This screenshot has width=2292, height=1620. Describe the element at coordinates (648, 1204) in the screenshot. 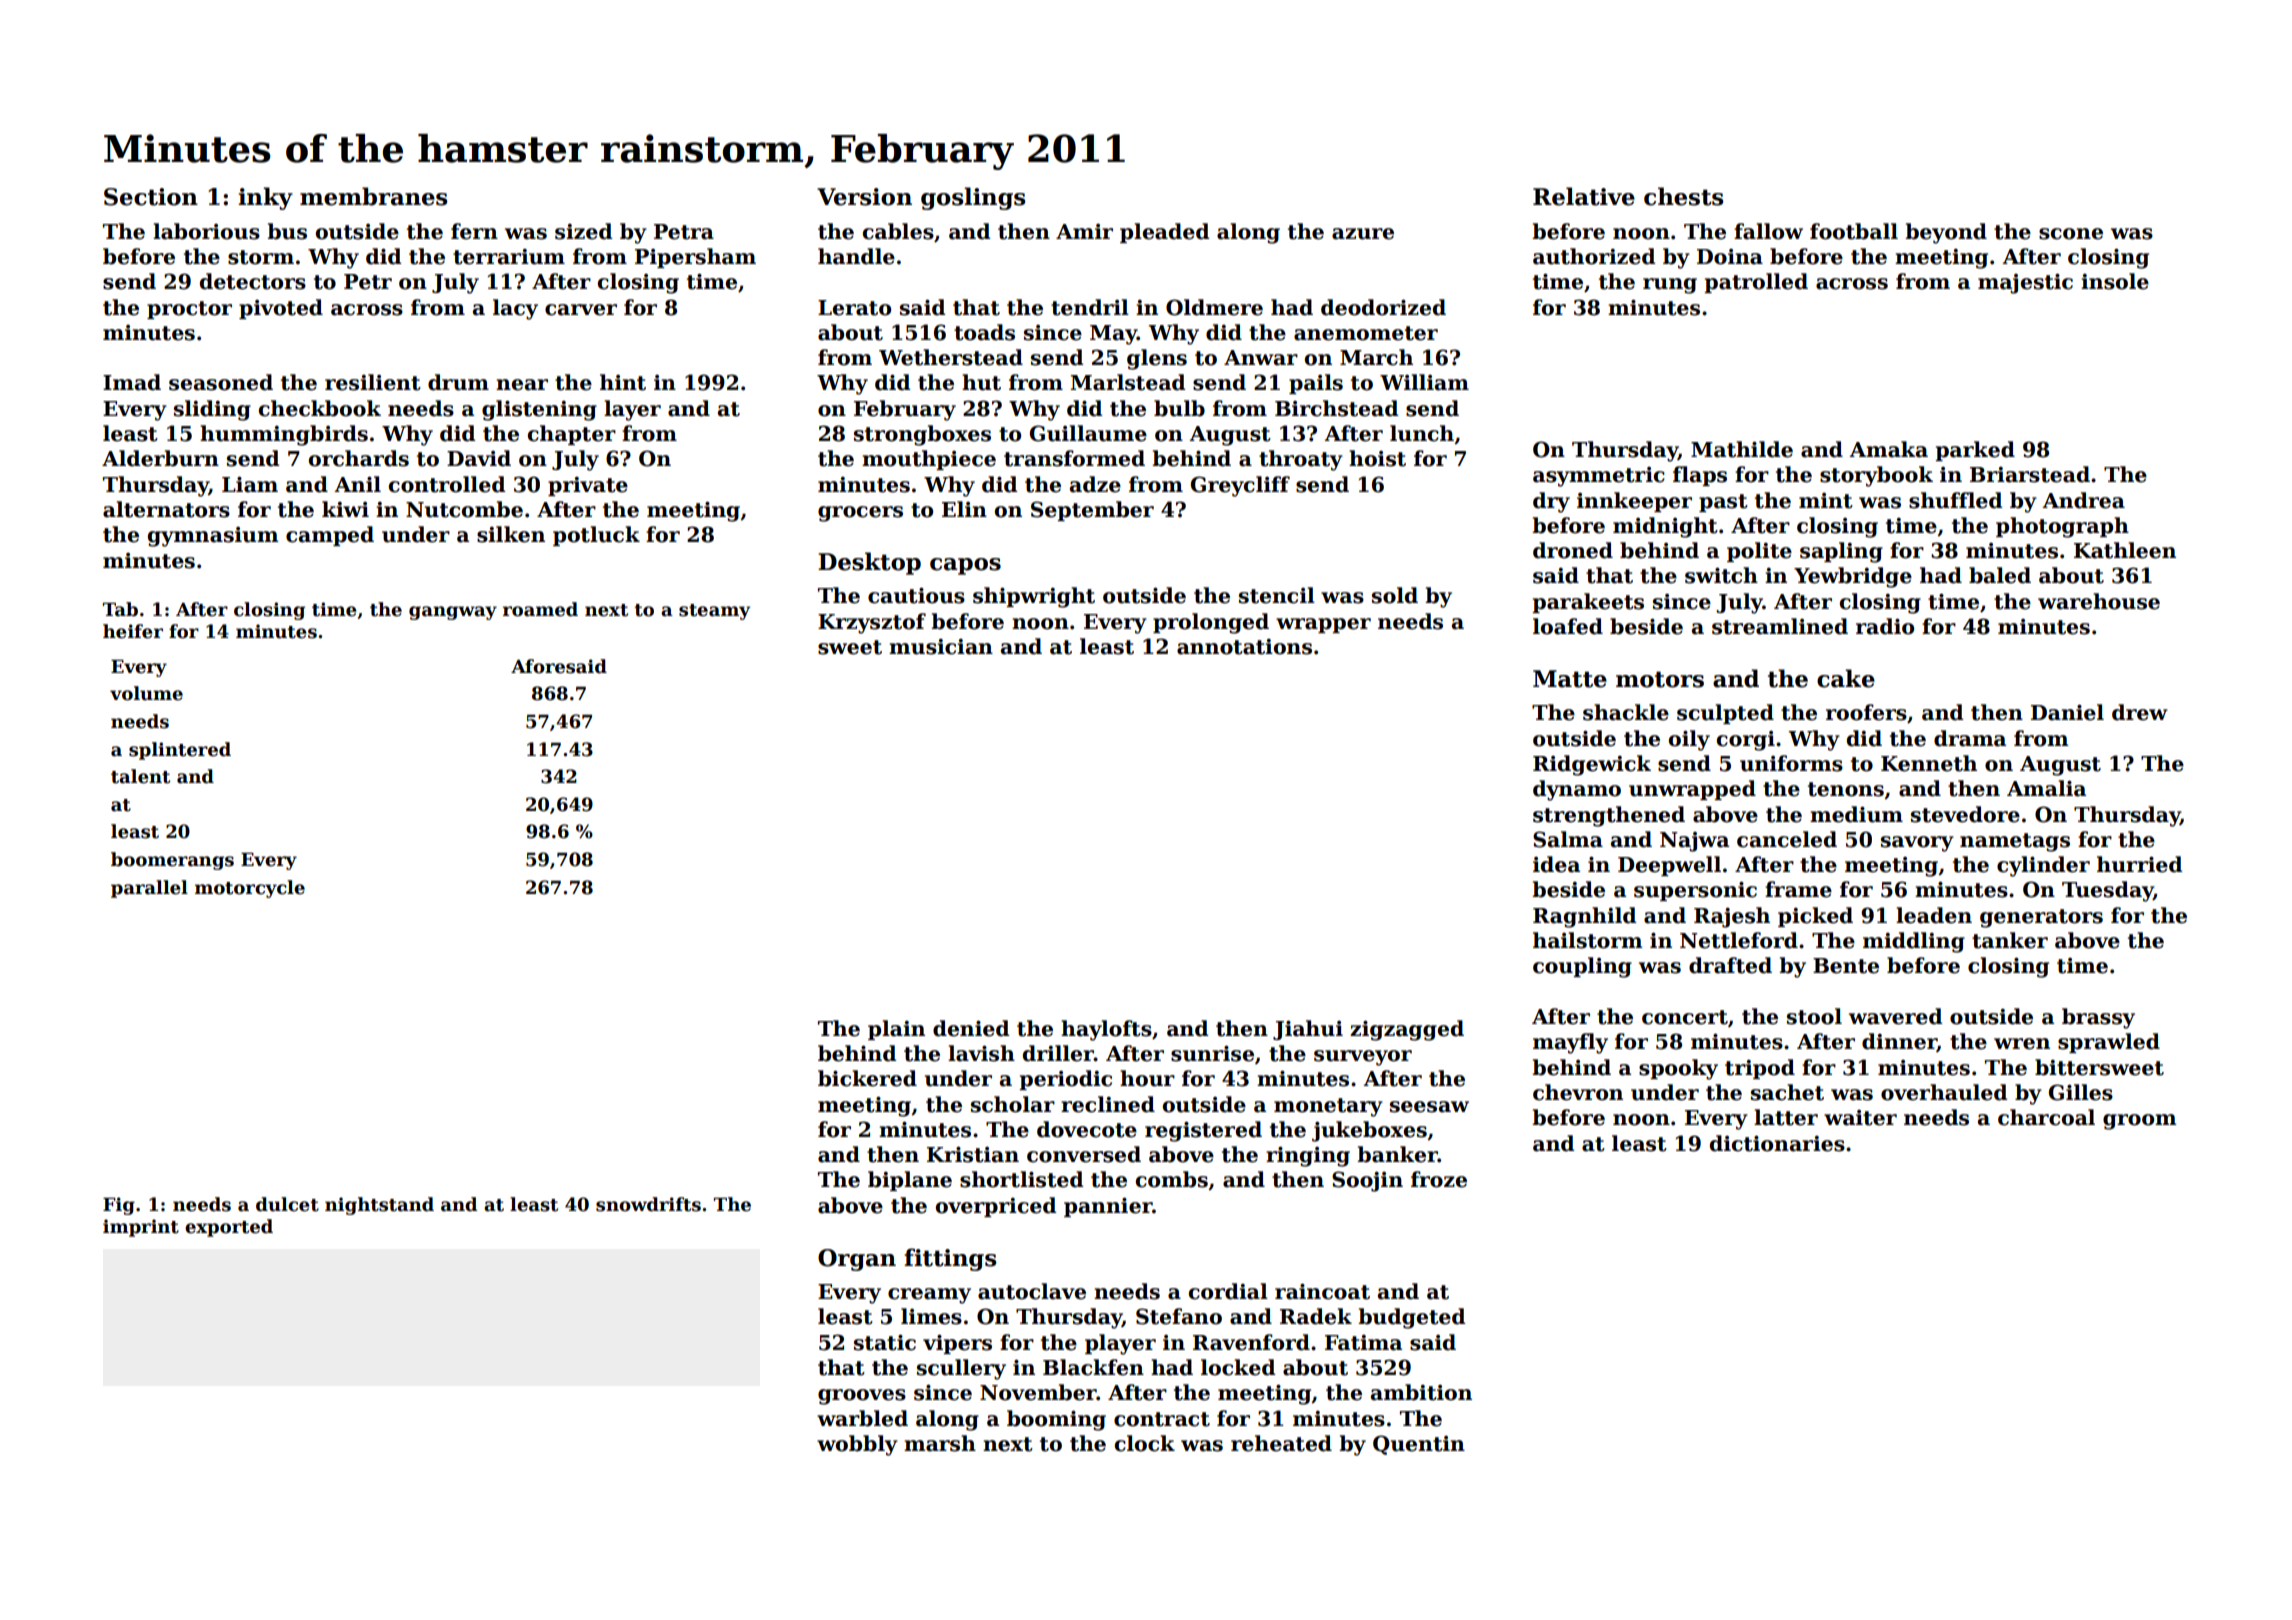

I see `snowdrifts` at that location.
